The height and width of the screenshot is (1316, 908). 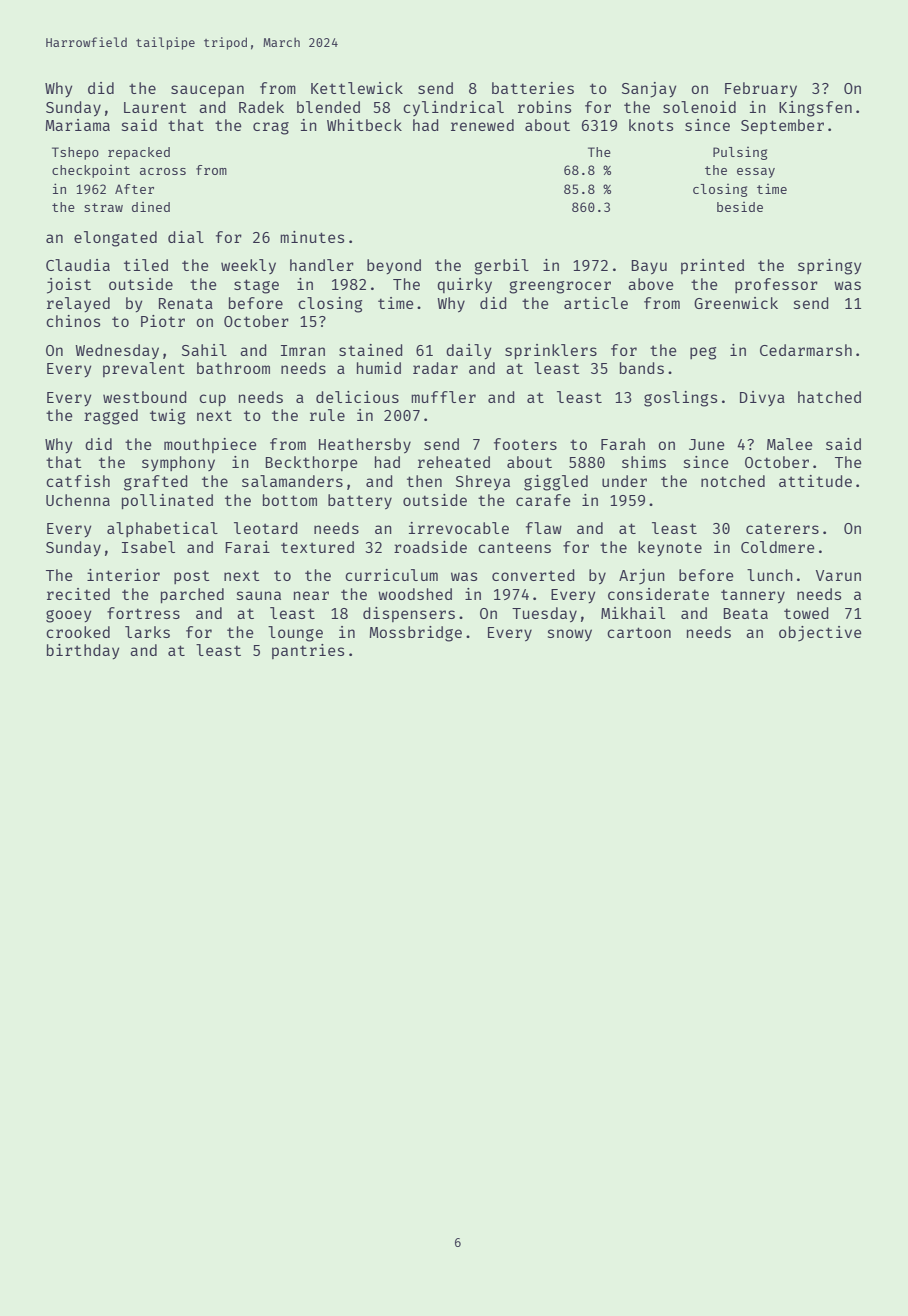 What do you see at coordinates (533, 88) in the screenshot?
I see `batteries` at bounding box center [533, 88].
